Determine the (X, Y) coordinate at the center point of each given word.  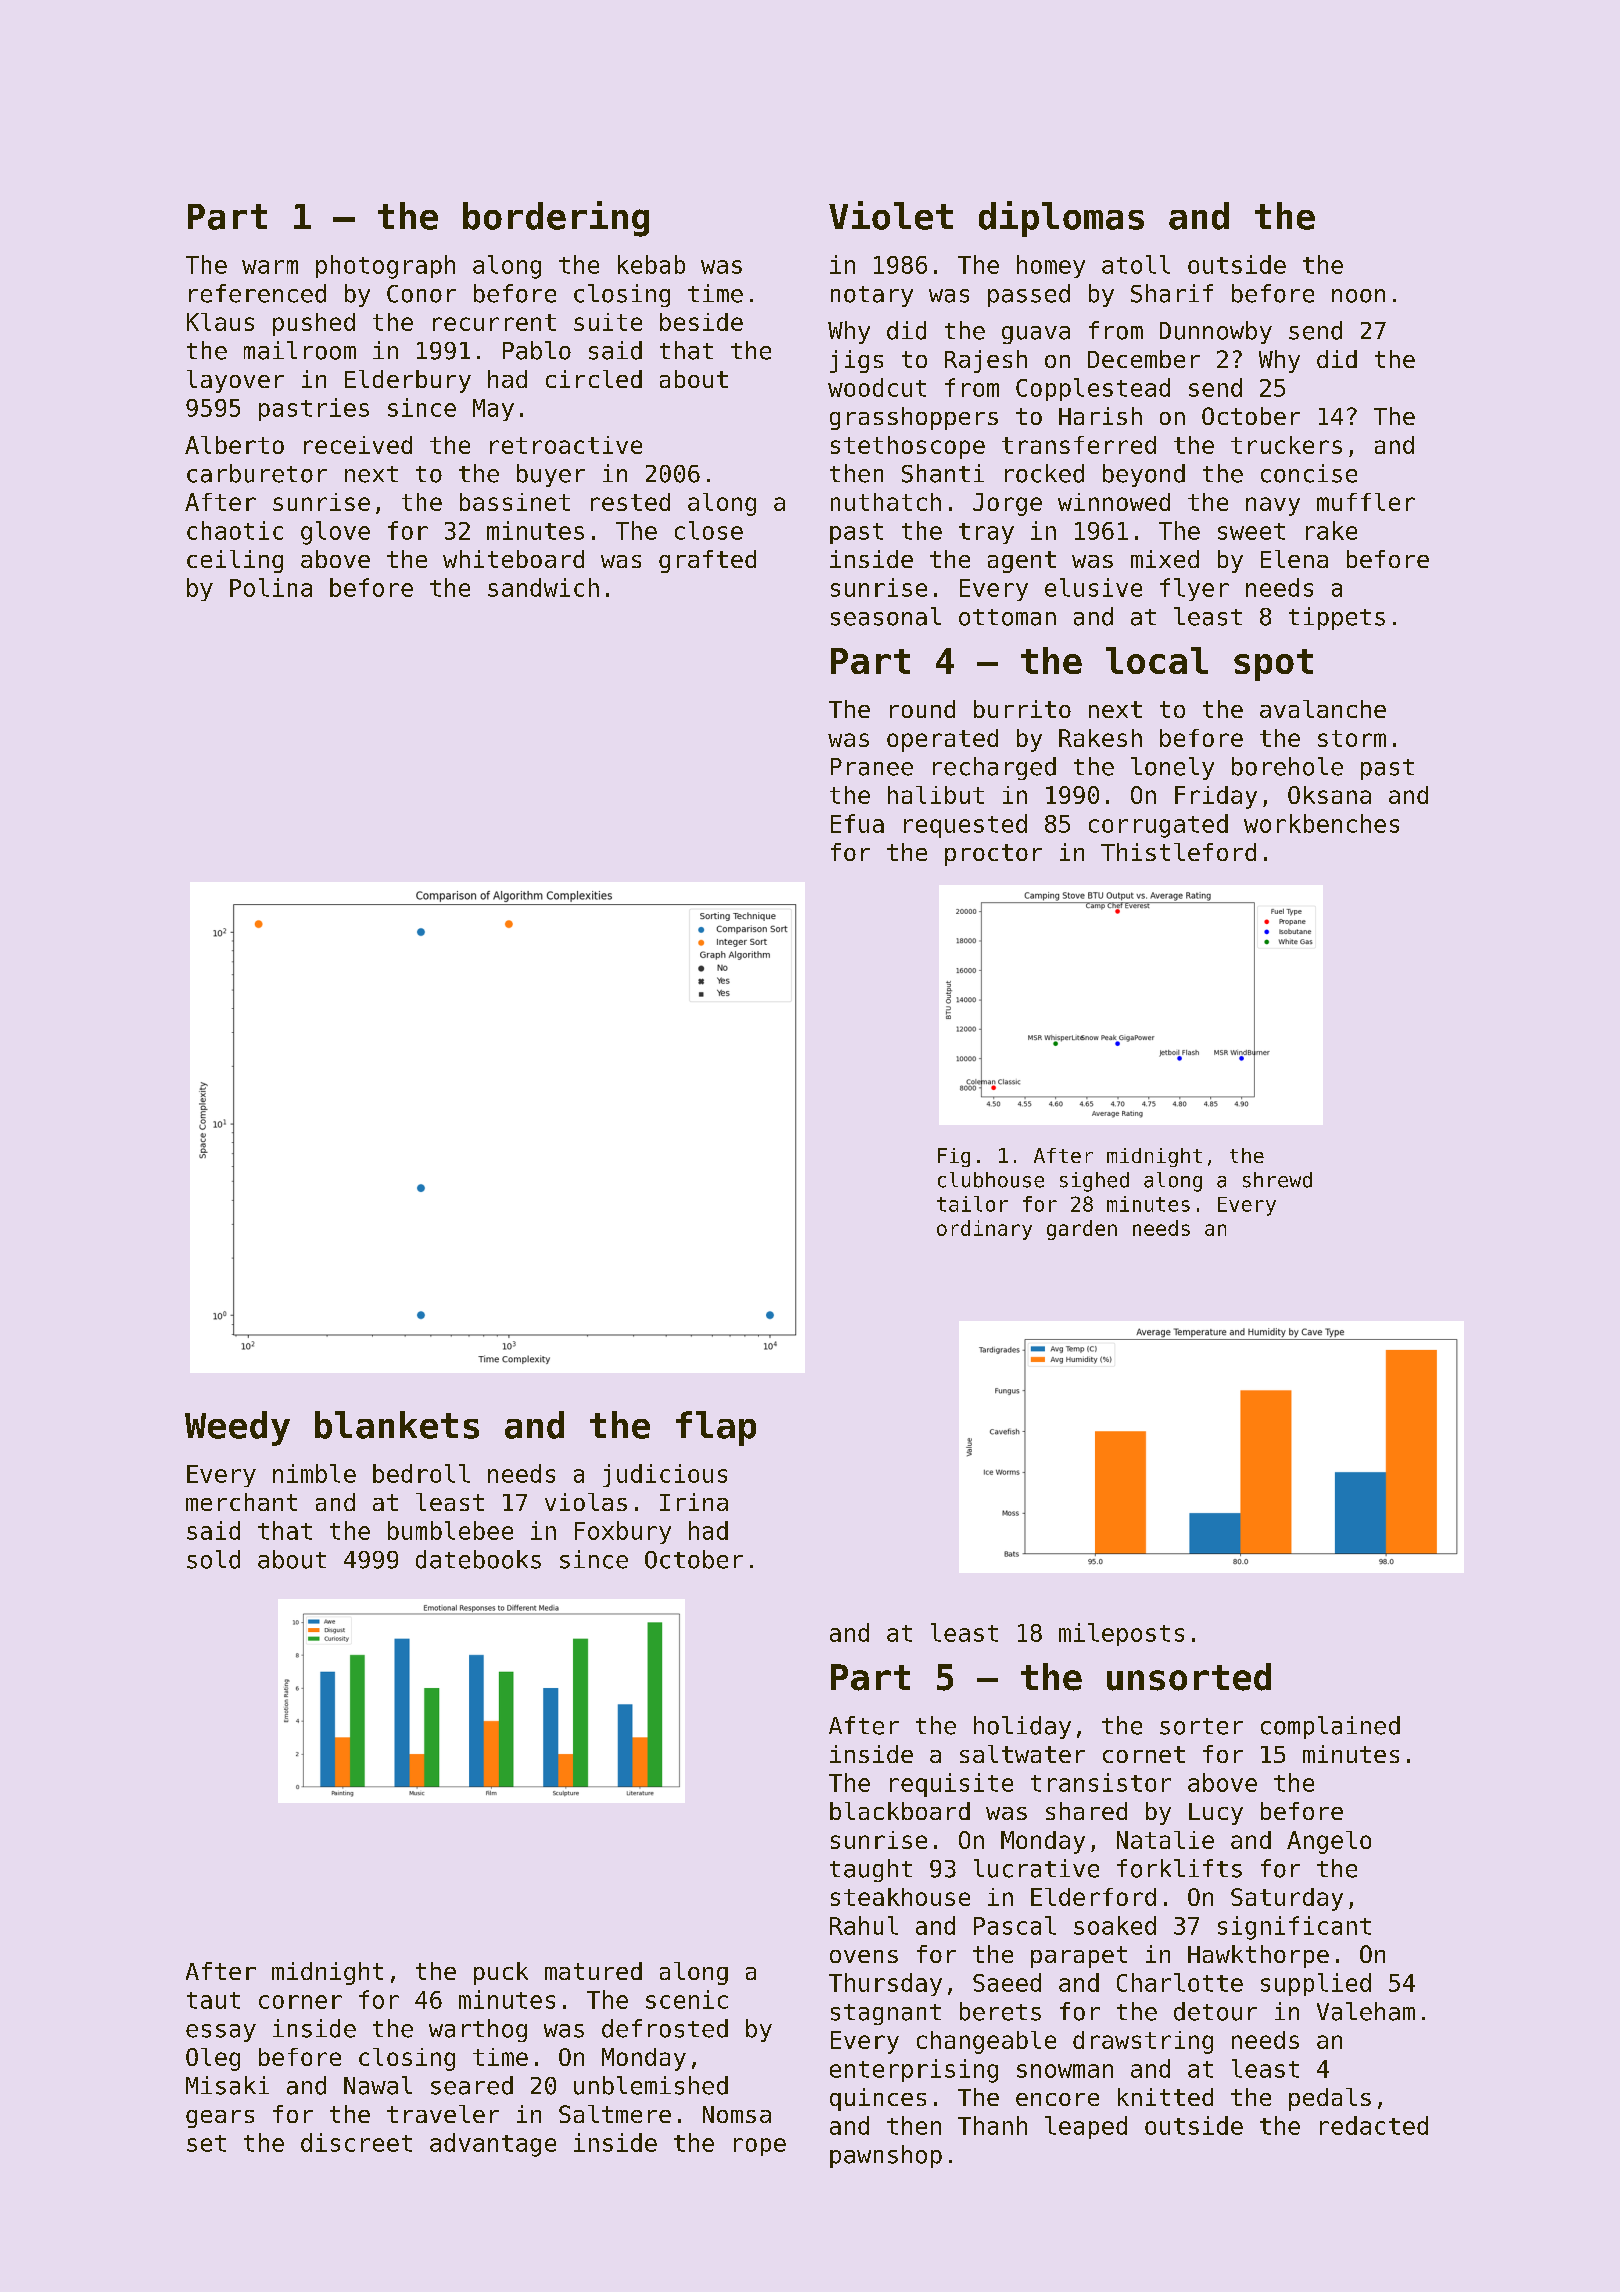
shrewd (1277, 1180)
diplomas (1061, 219)
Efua (857, 823)
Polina (271, 587)
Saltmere (615, 2114)
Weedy (237, 1428)
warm (270, 267)
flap (716, 1428)
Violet (891, 215)
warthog (478, 2030)
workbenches (1321, 823)
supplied (1316, 1984)
